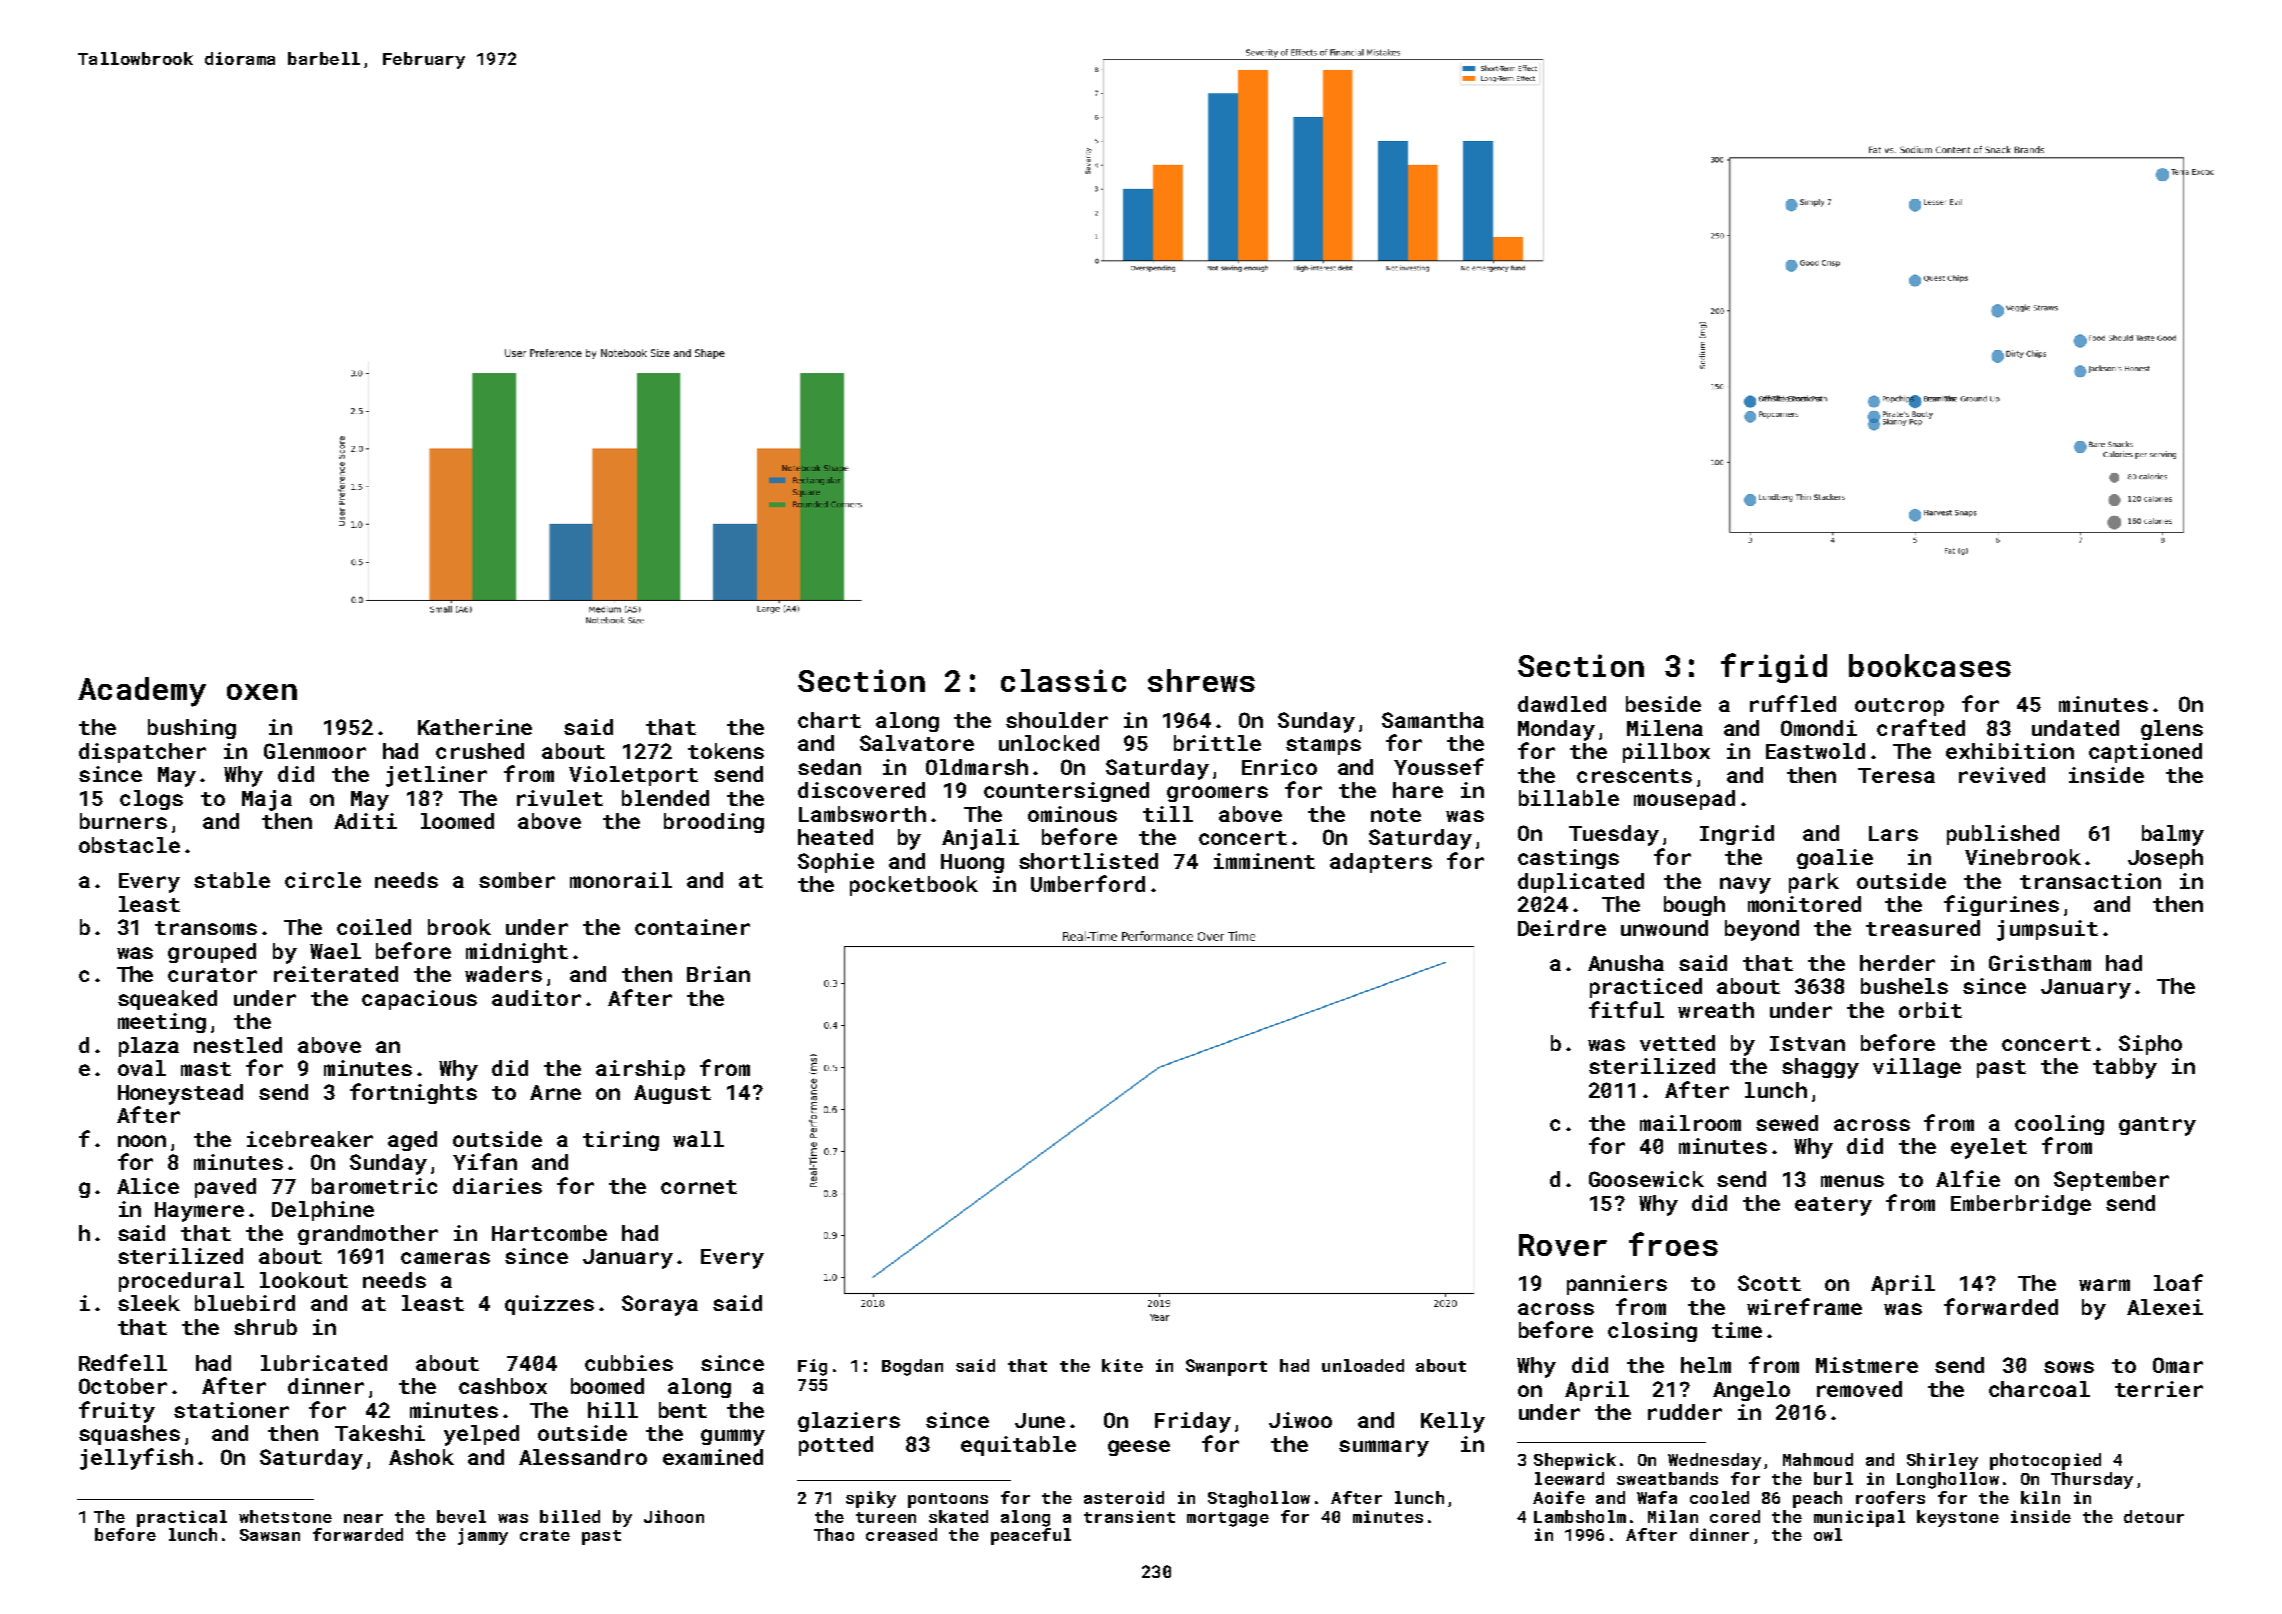  I want to click on icebreaker, so click(310, 1139).
